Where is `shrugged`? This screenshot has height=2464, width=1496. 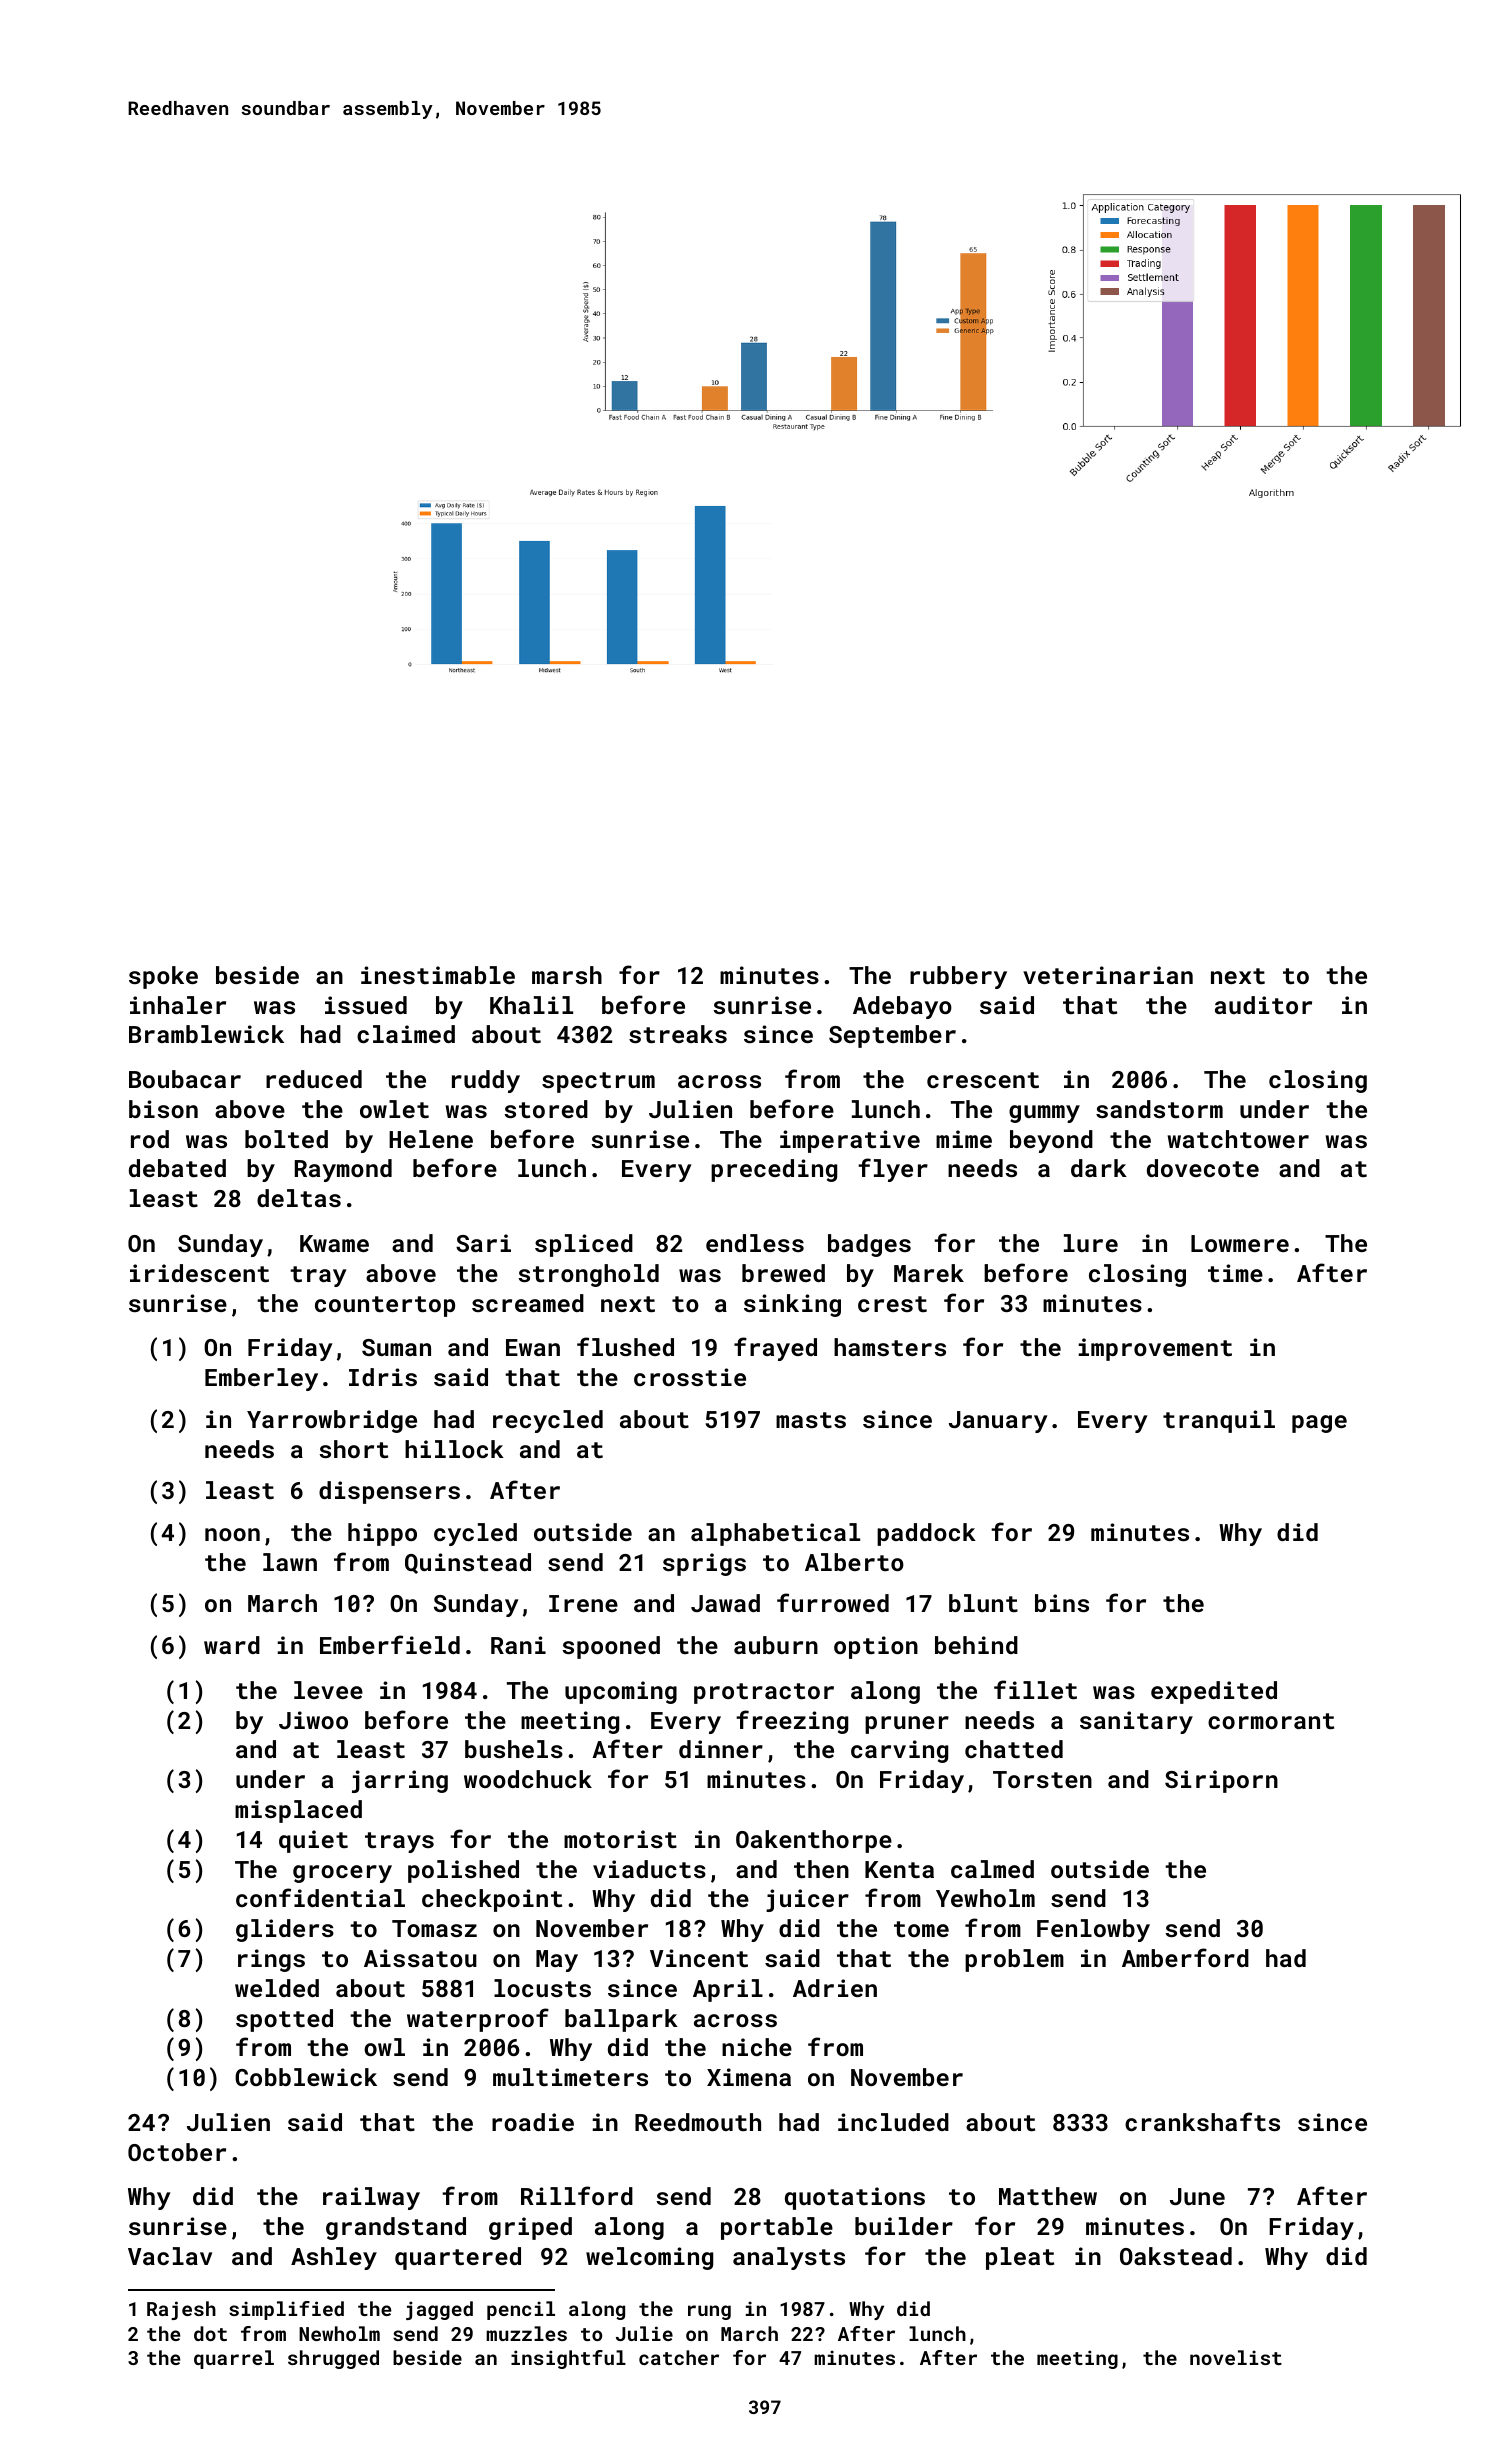 shrugged is located at coordinates (333, 2359).
